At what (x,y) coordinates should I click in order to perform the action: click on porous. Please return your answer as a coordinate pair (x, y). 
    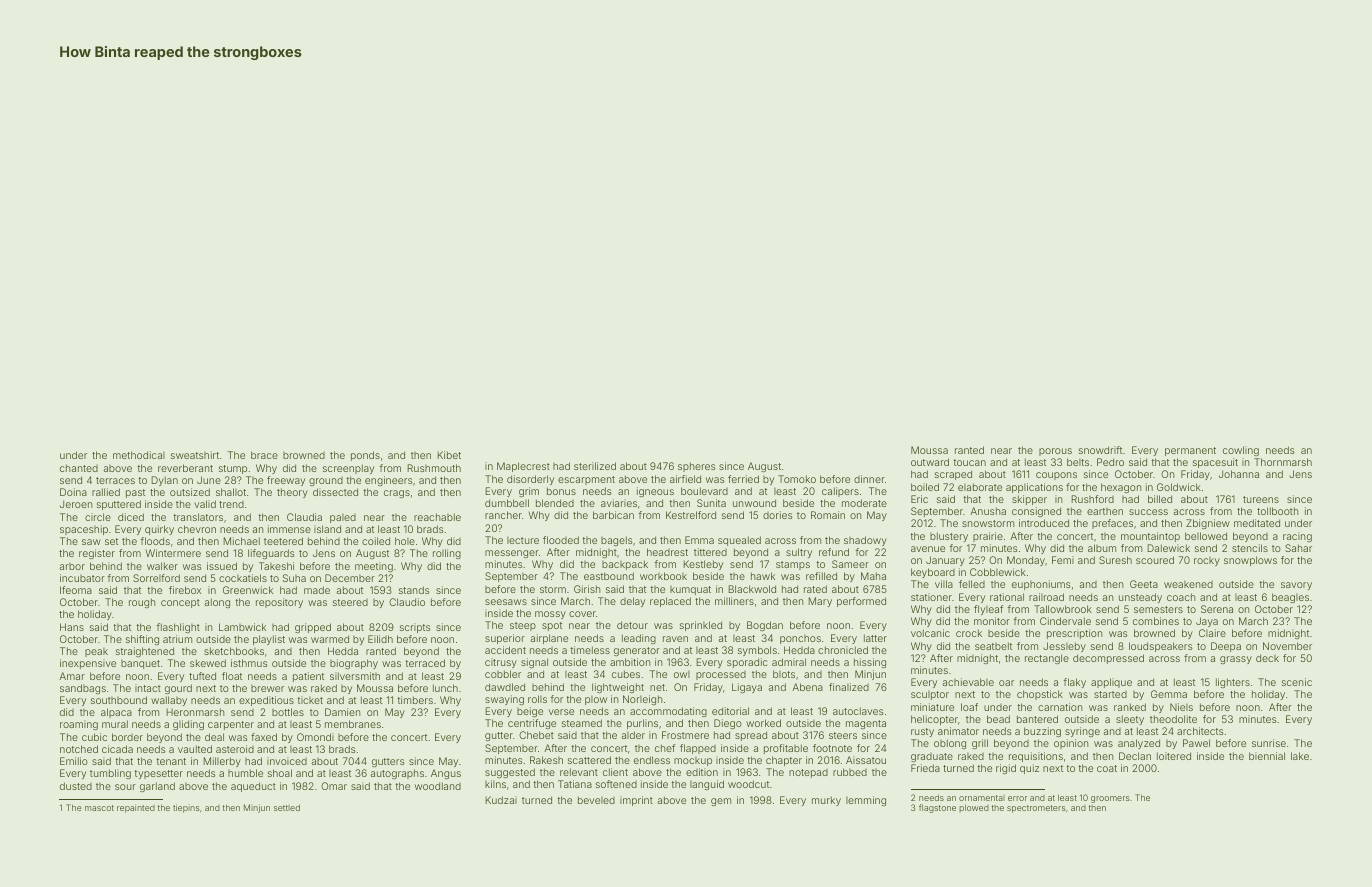
    Looking at the image, I should click on (1055, 452).
